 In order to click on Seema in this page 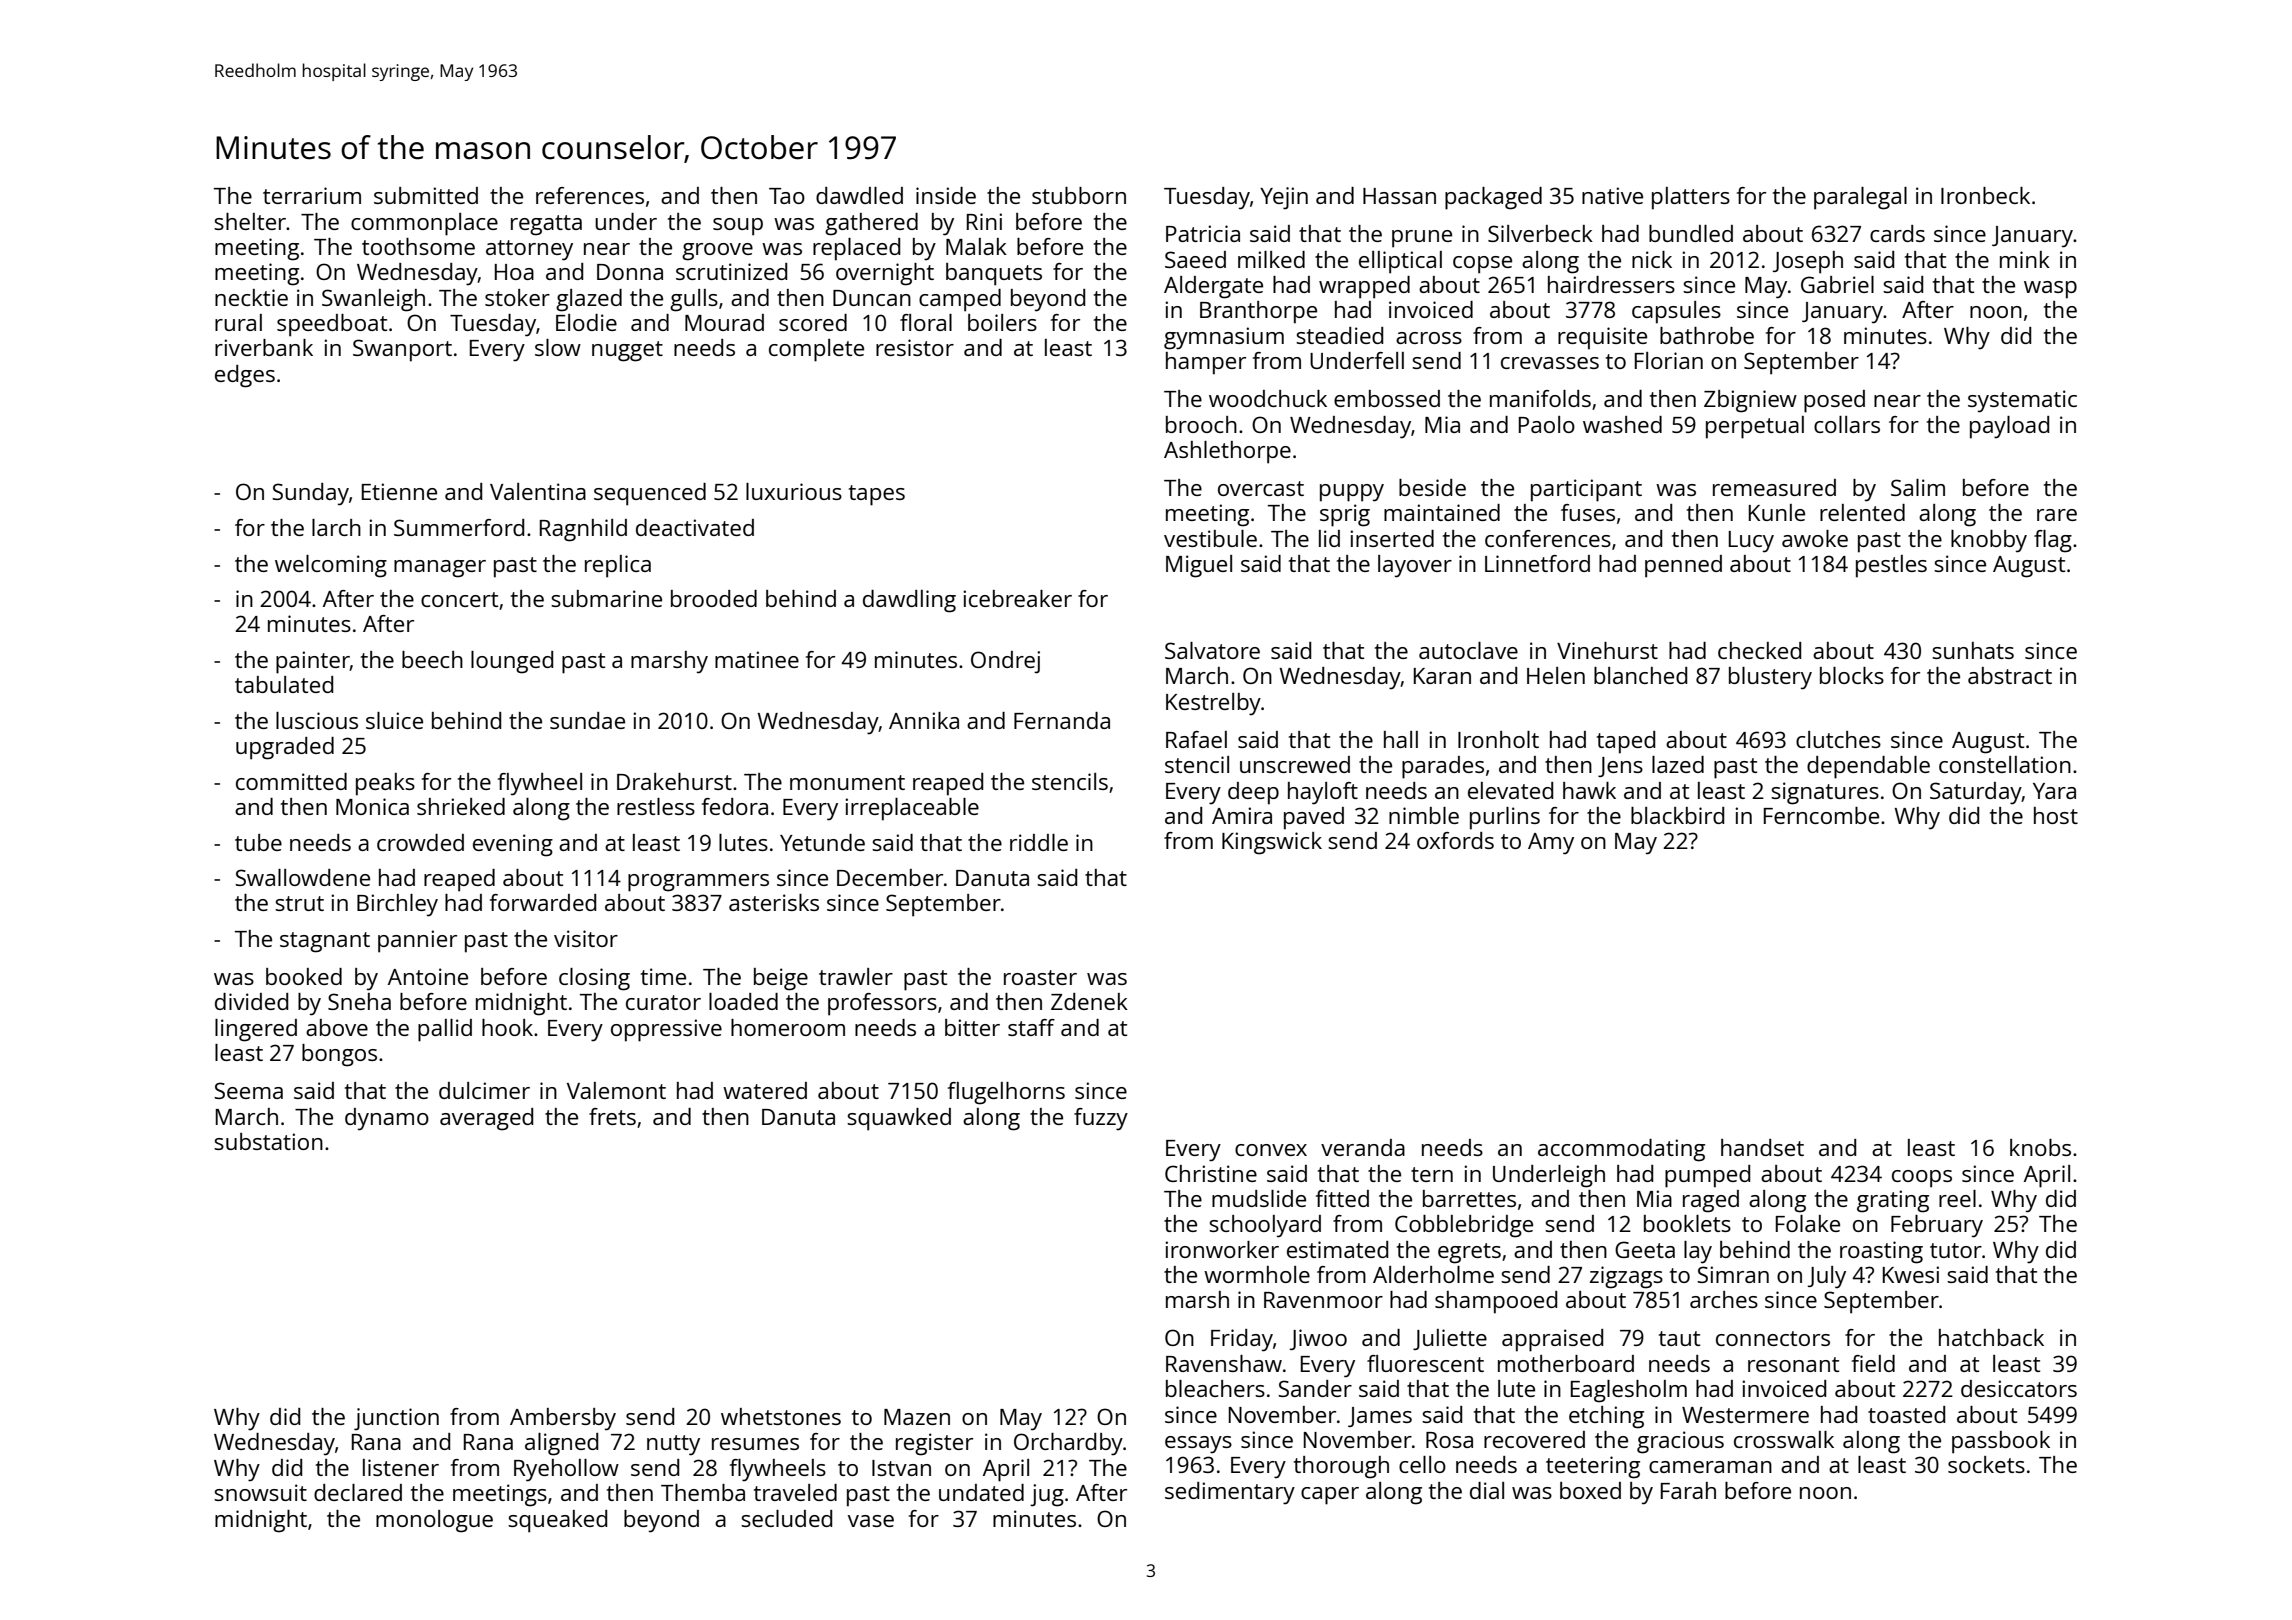, I will do `click(248, 1090)`.
